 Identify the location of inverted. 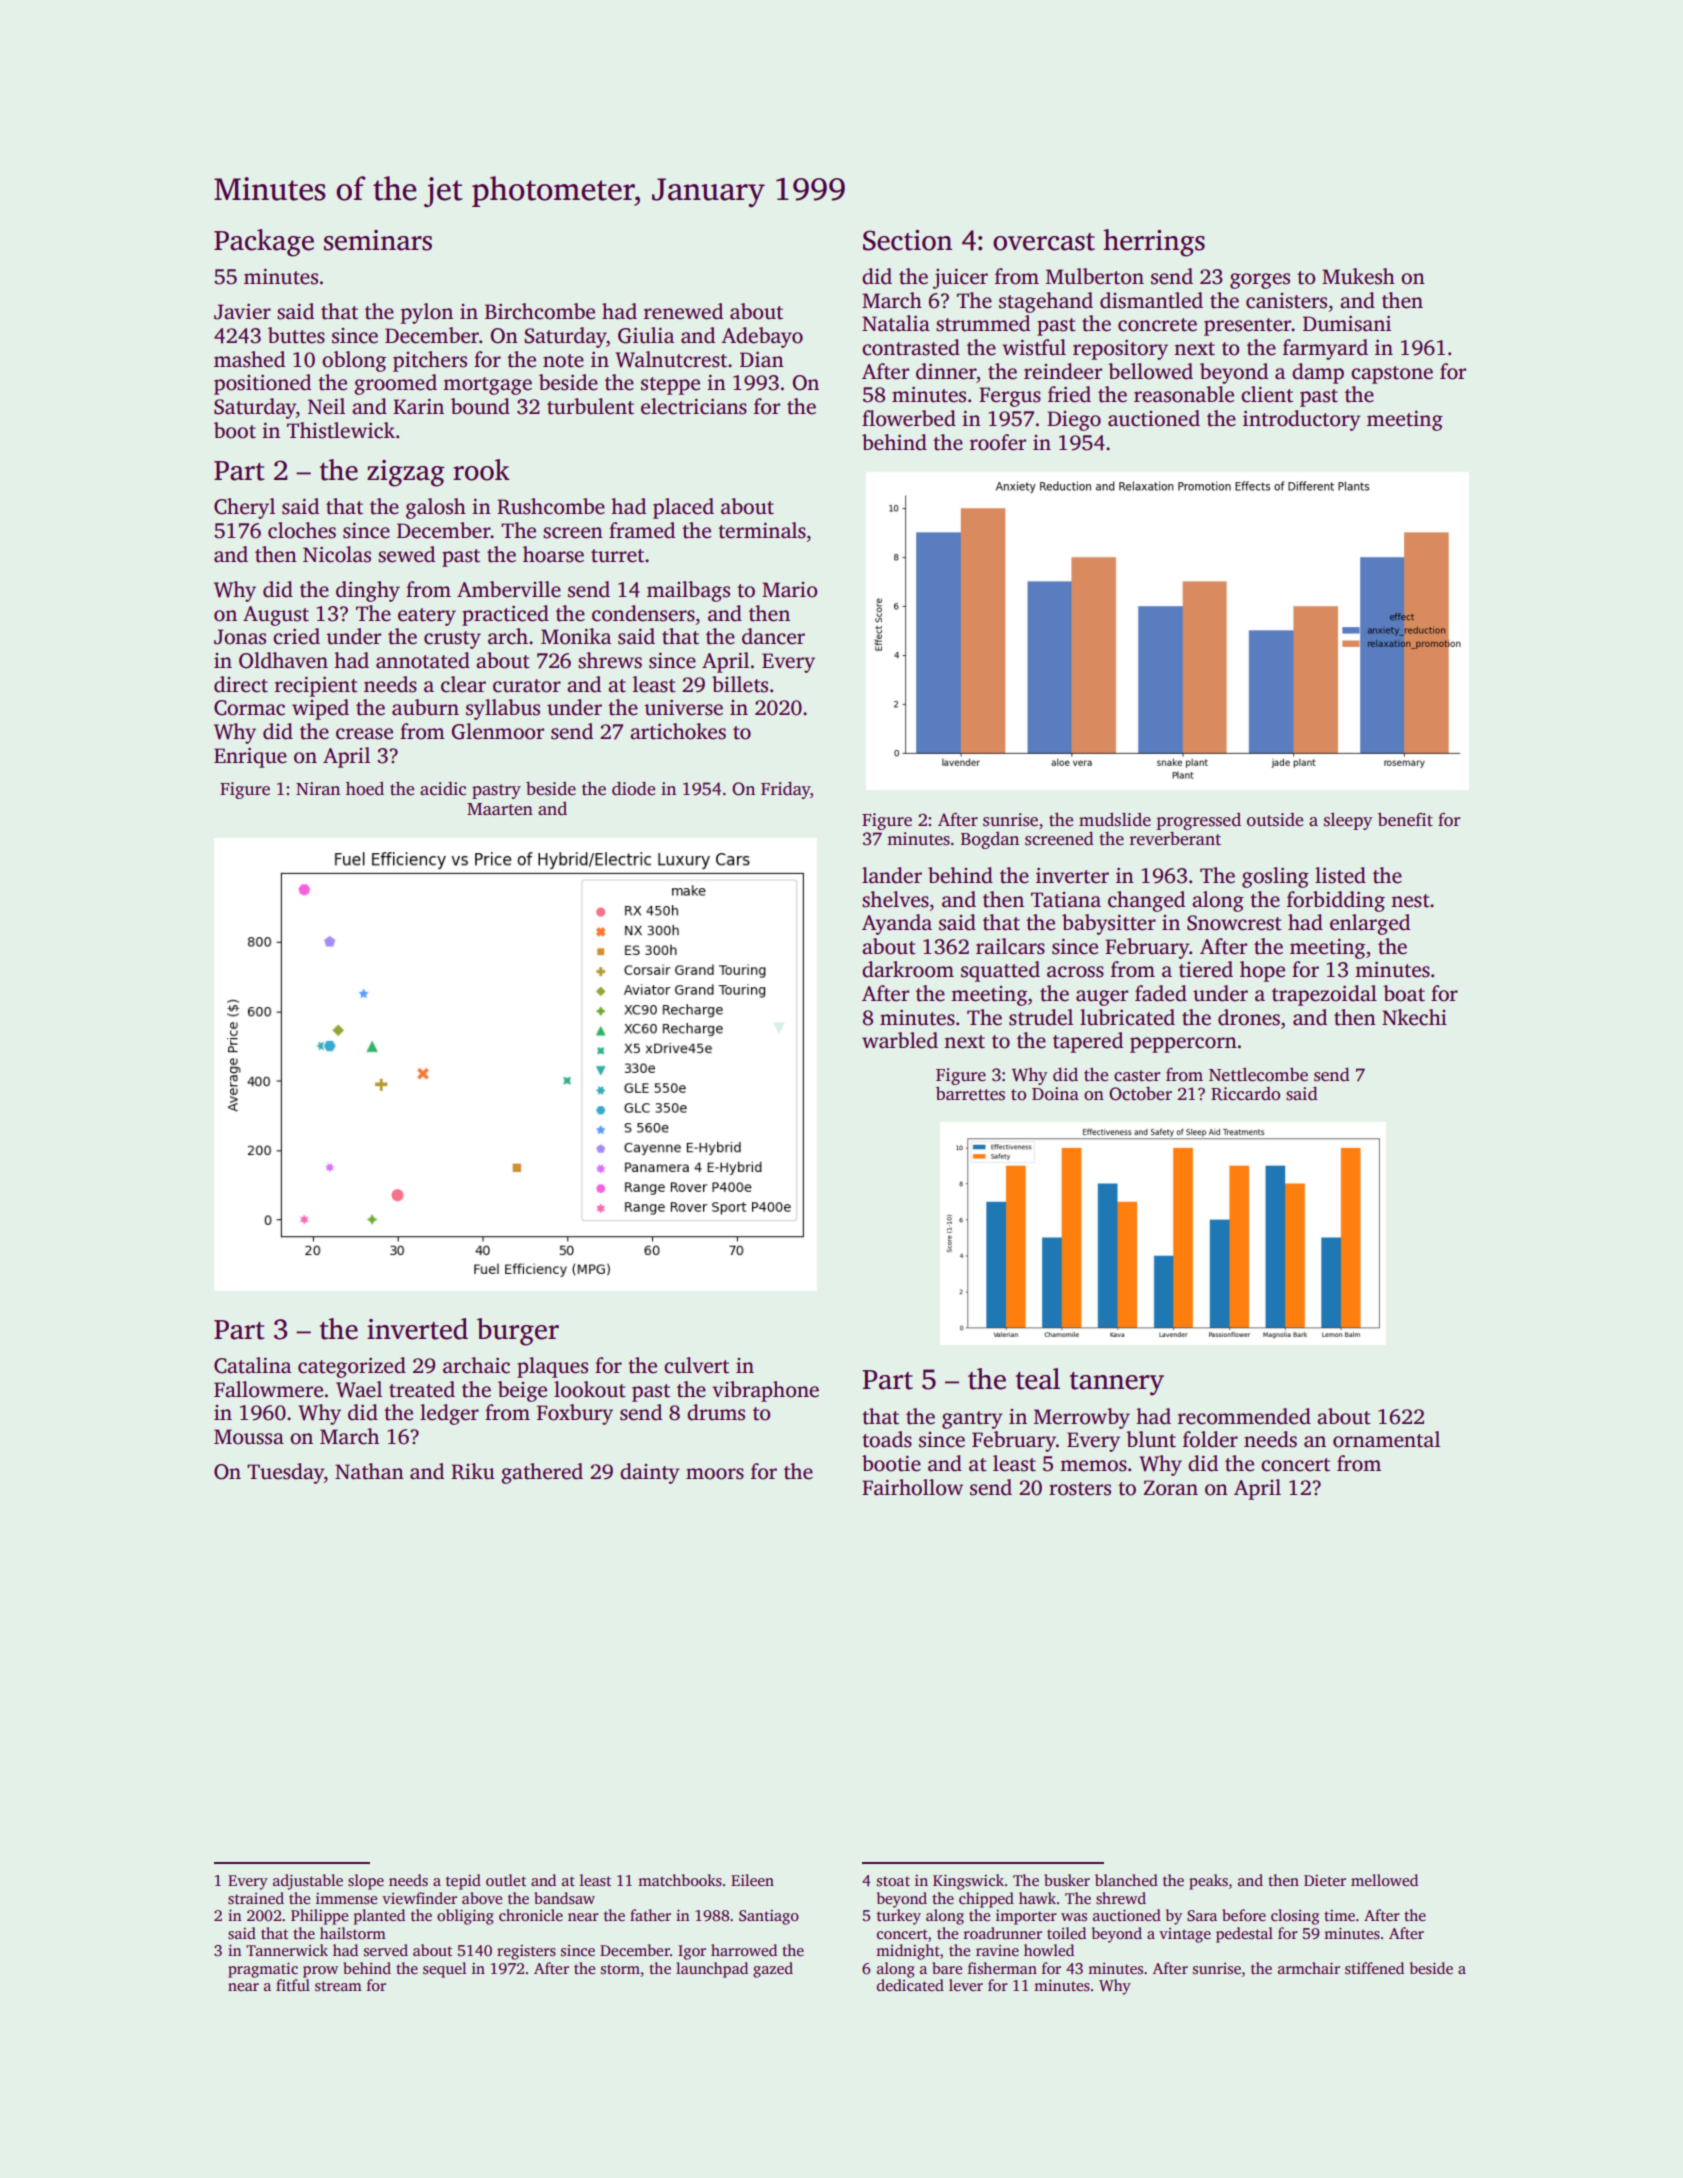
(417, 1329).
